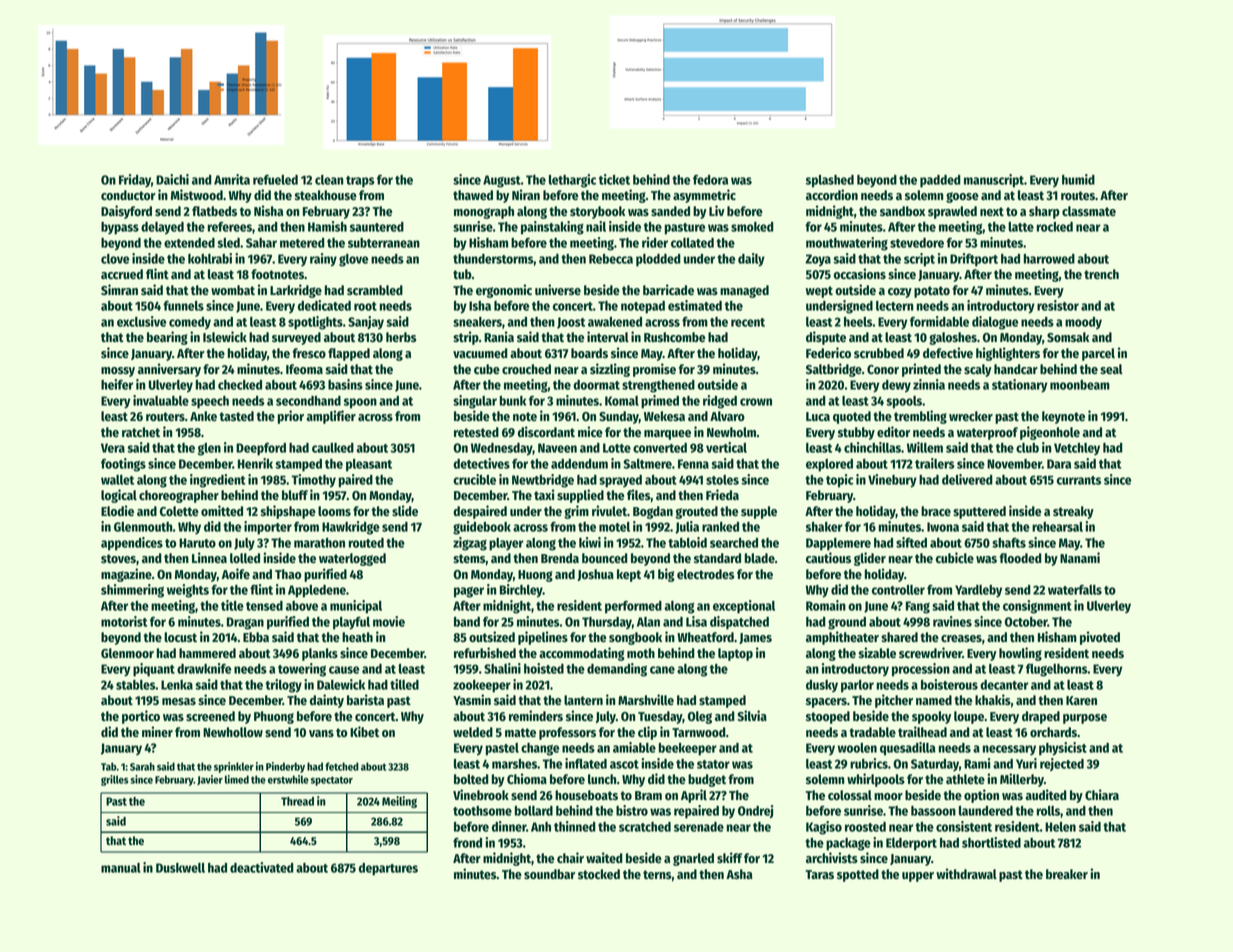  I want to click on padded, so click(940, 181).
